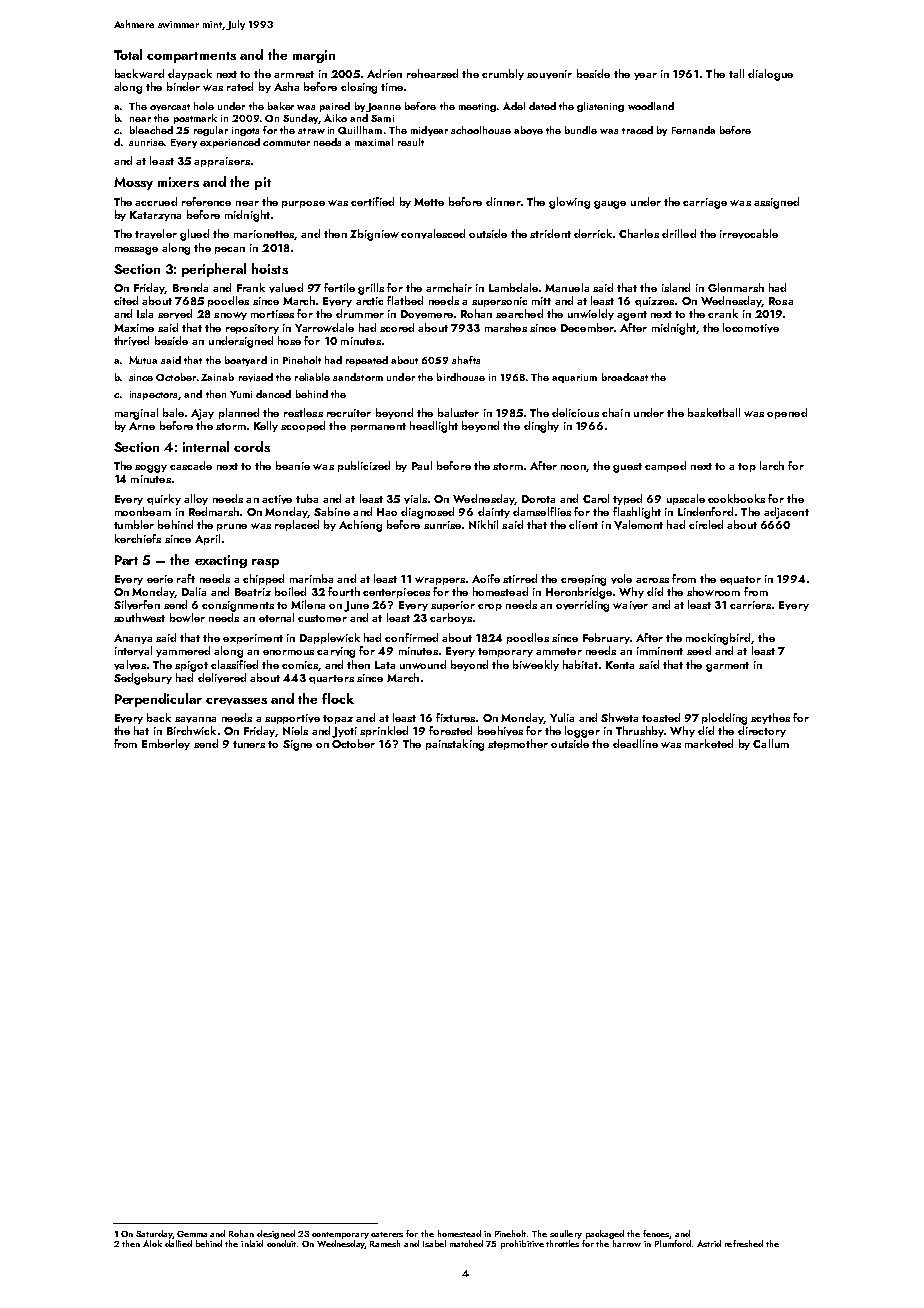  What do you see at coordinates (638, 525) in the image?
I see `Valemont` at bounding box center [638, 525].
